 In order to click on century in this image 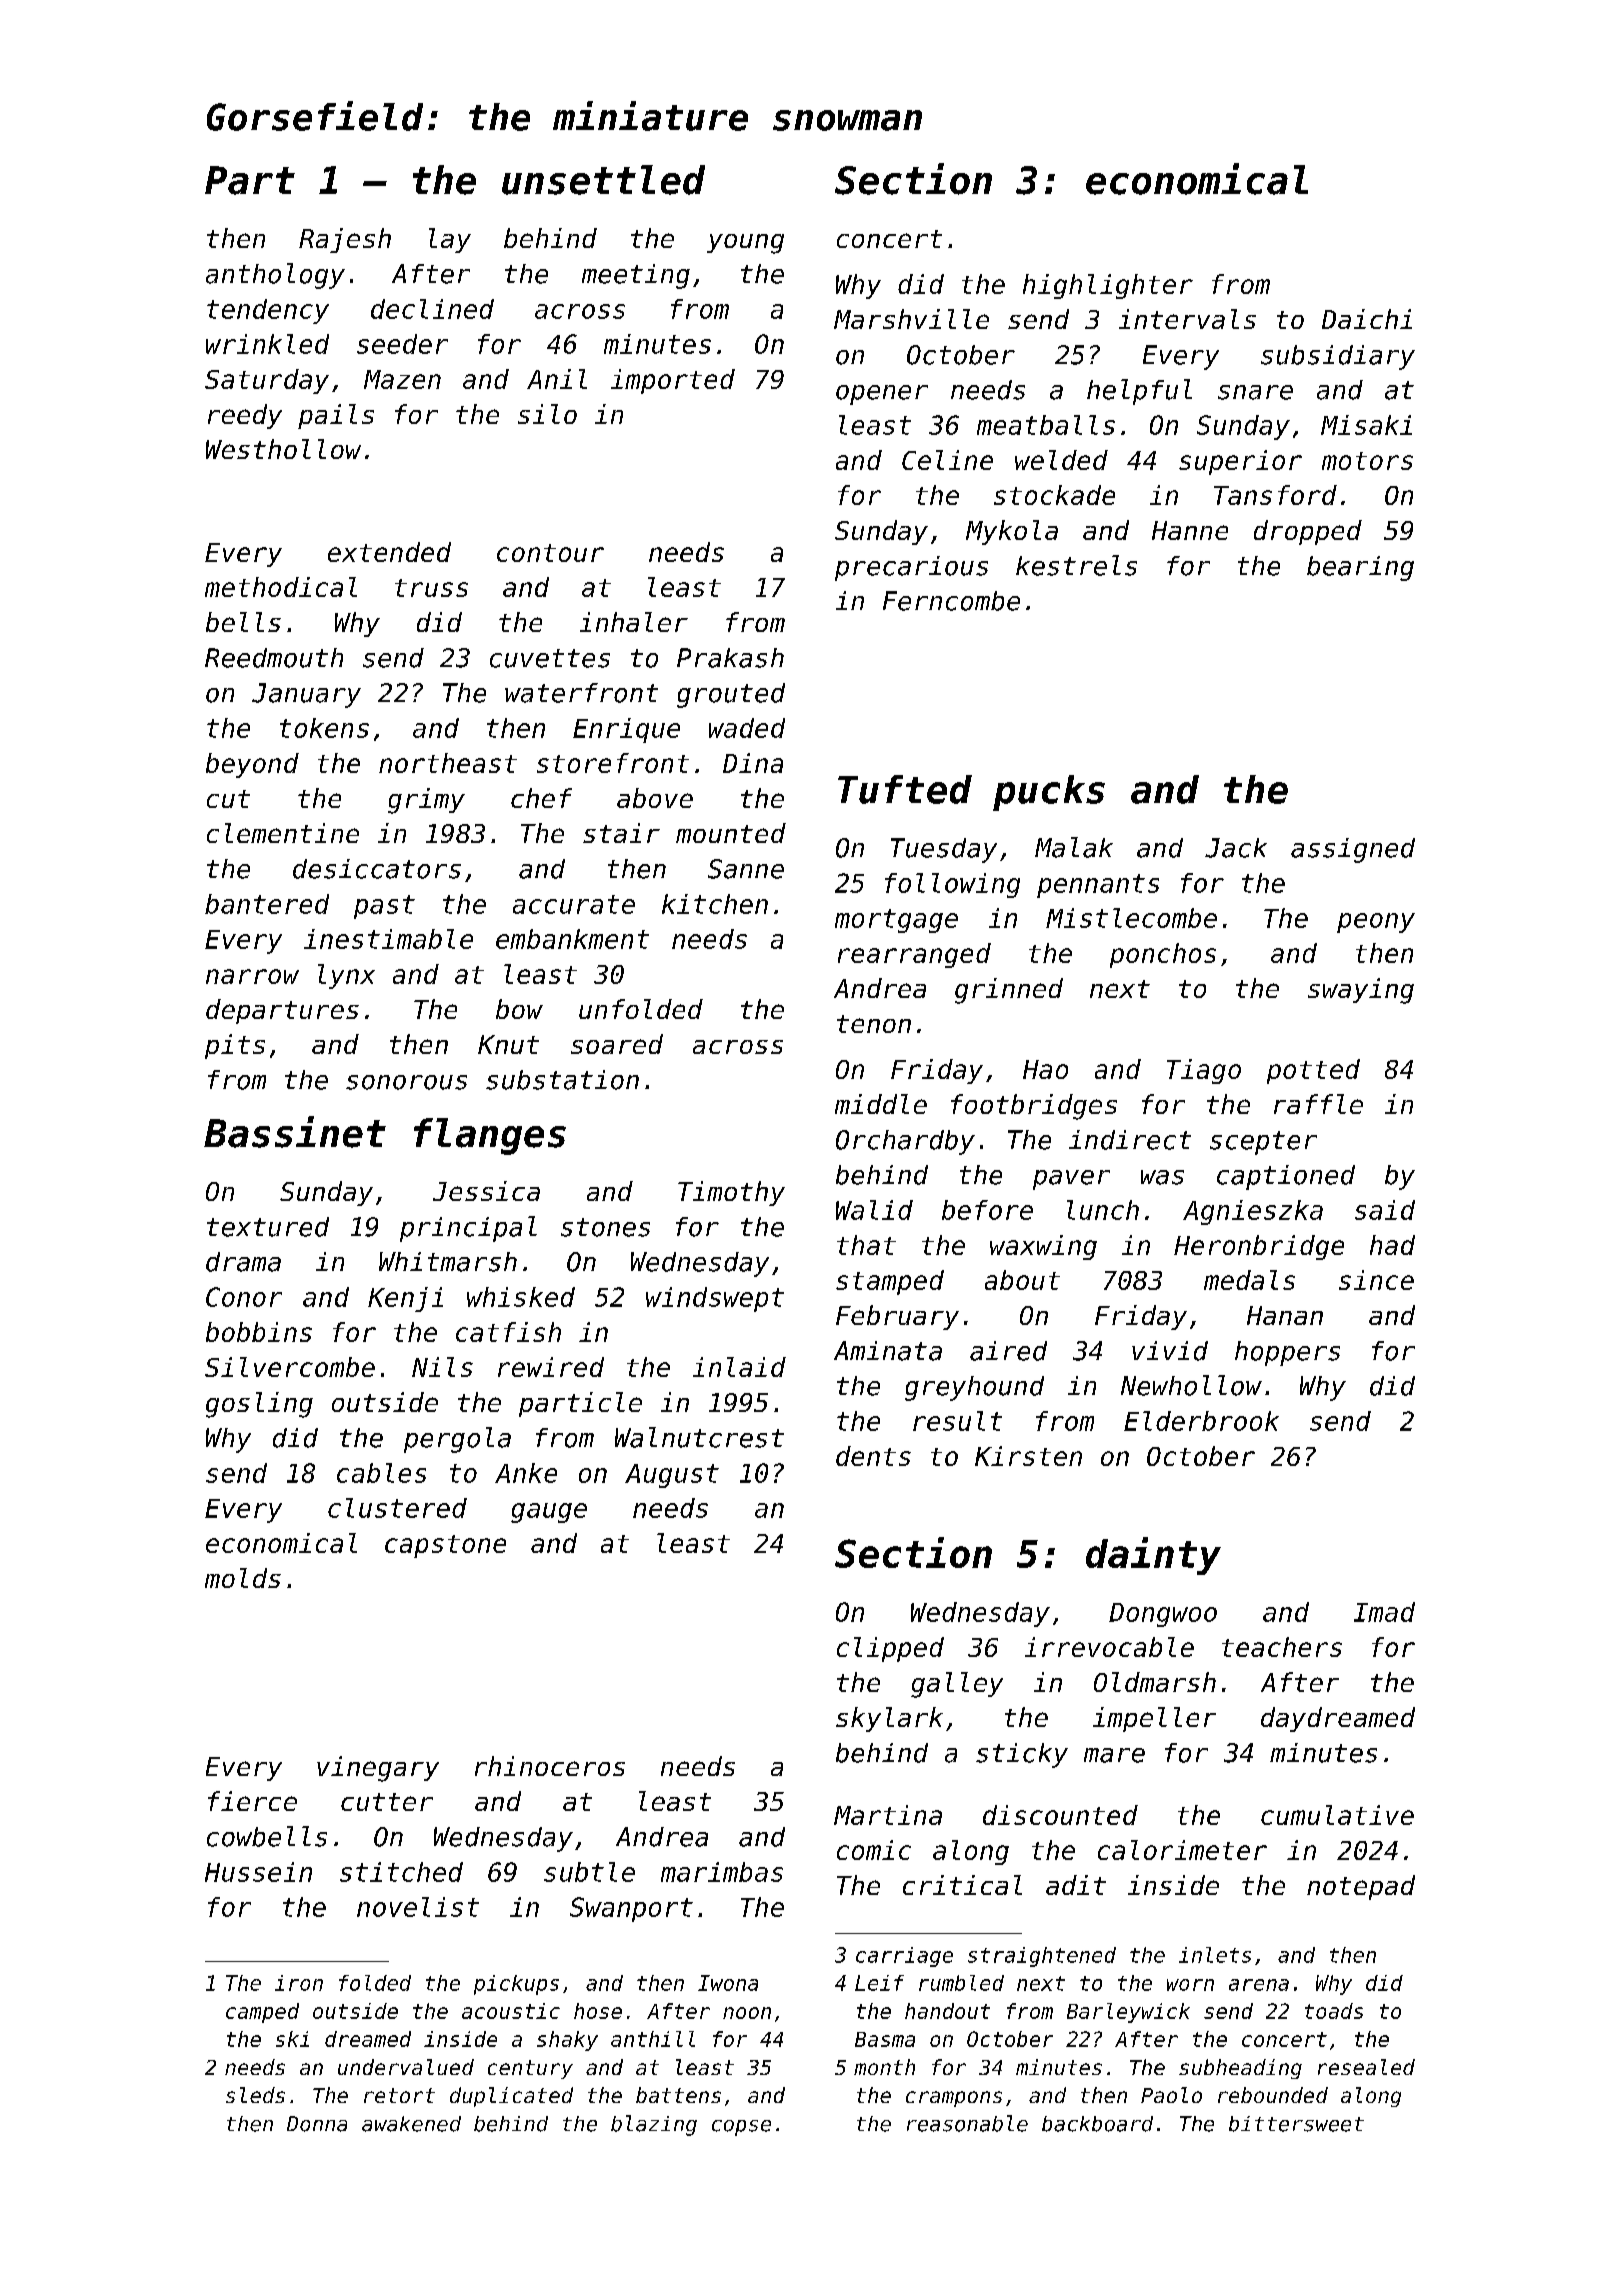, I will do `click(530, 2069)`.
